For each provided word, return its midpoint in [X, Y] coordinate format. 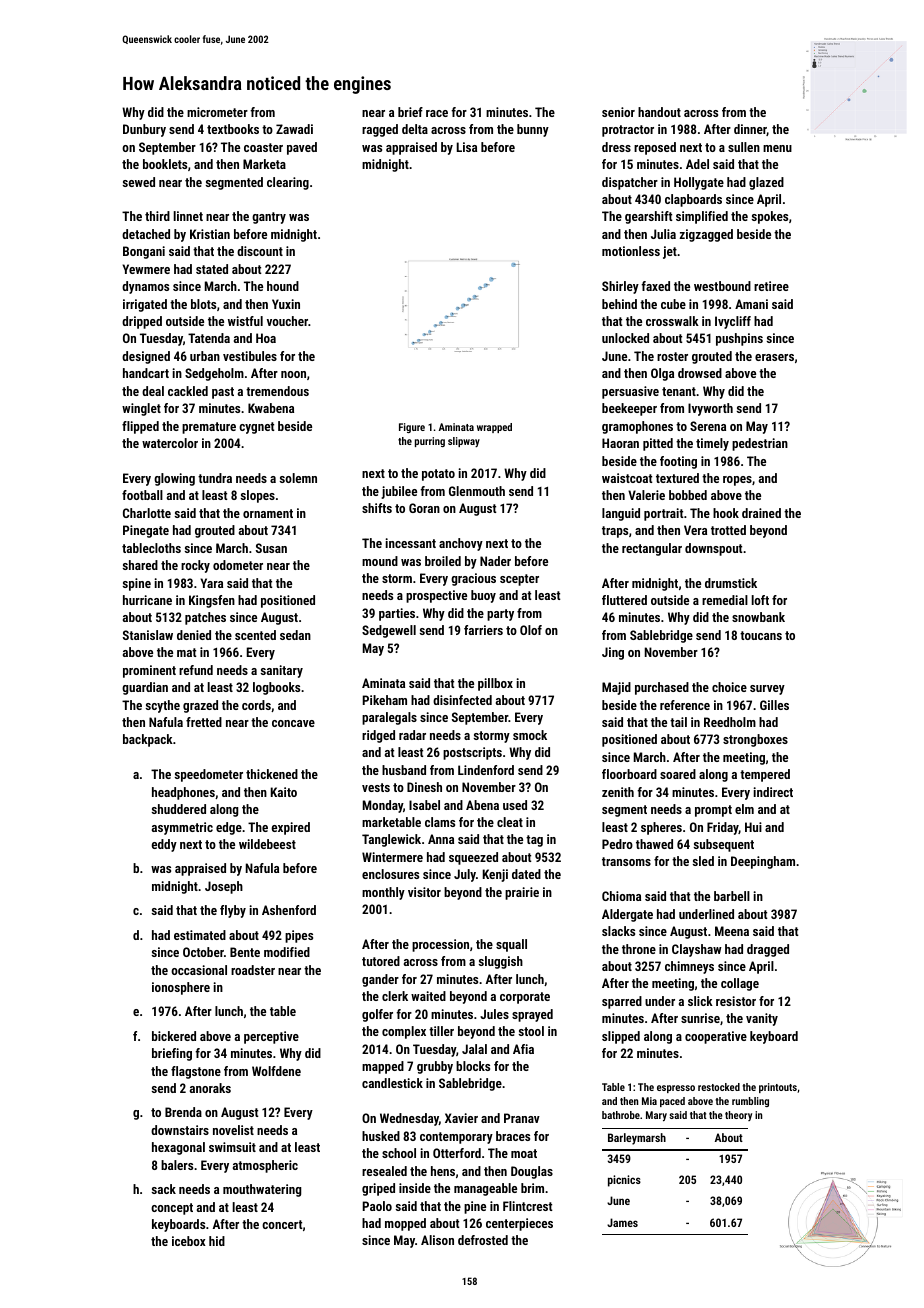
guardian [145, 688]
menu [777, 148]
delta [415, 129]
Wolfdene [276, 1071]
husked [381, 1136]
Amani [751, 304]
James [622, 1222]
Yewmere [146, 269]
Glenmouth [477, 491]
